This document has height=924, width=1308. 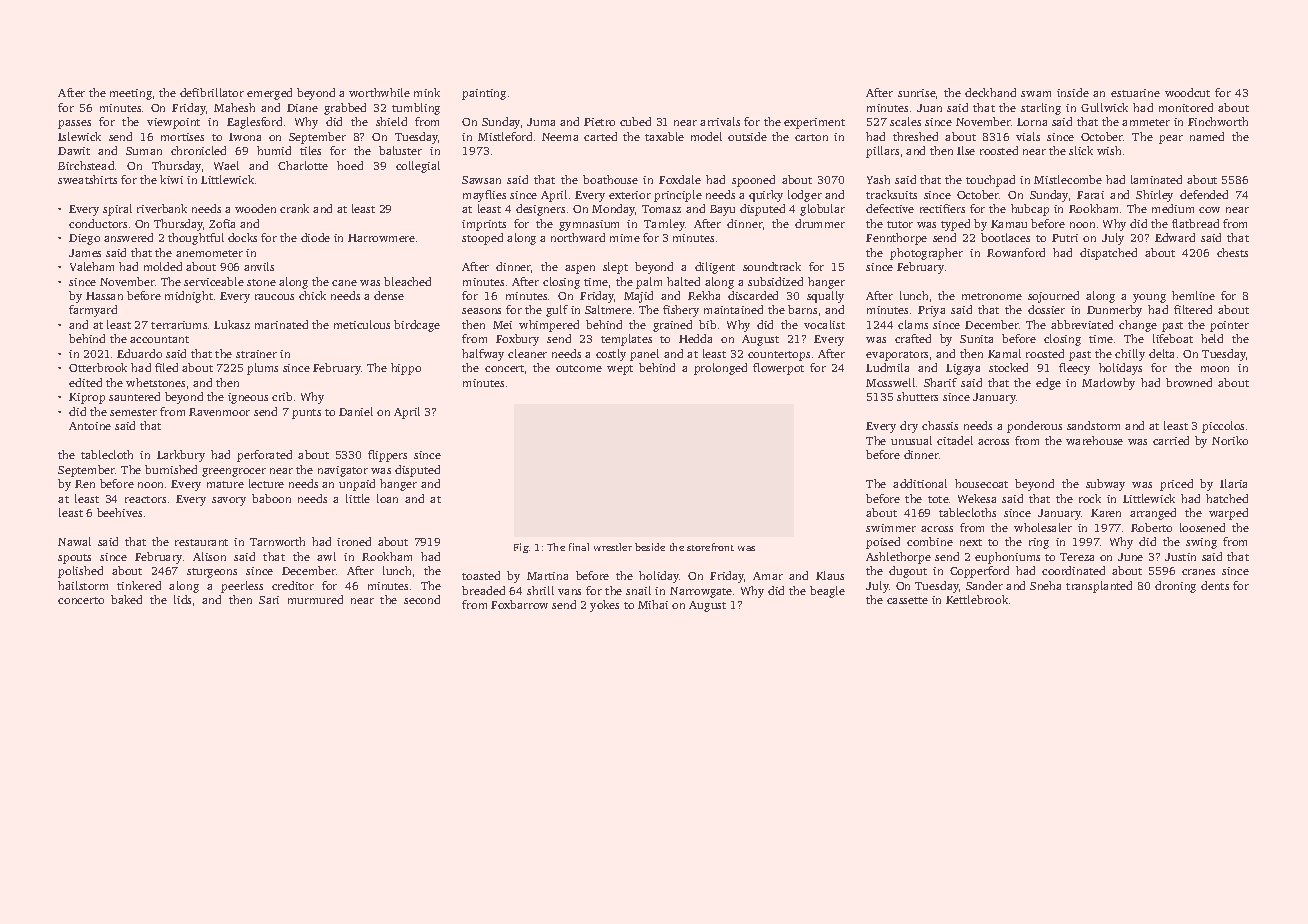 What do you see at coordinates (271, 498) in the document?
I see `baboon` at bounding box center [271, 498].
